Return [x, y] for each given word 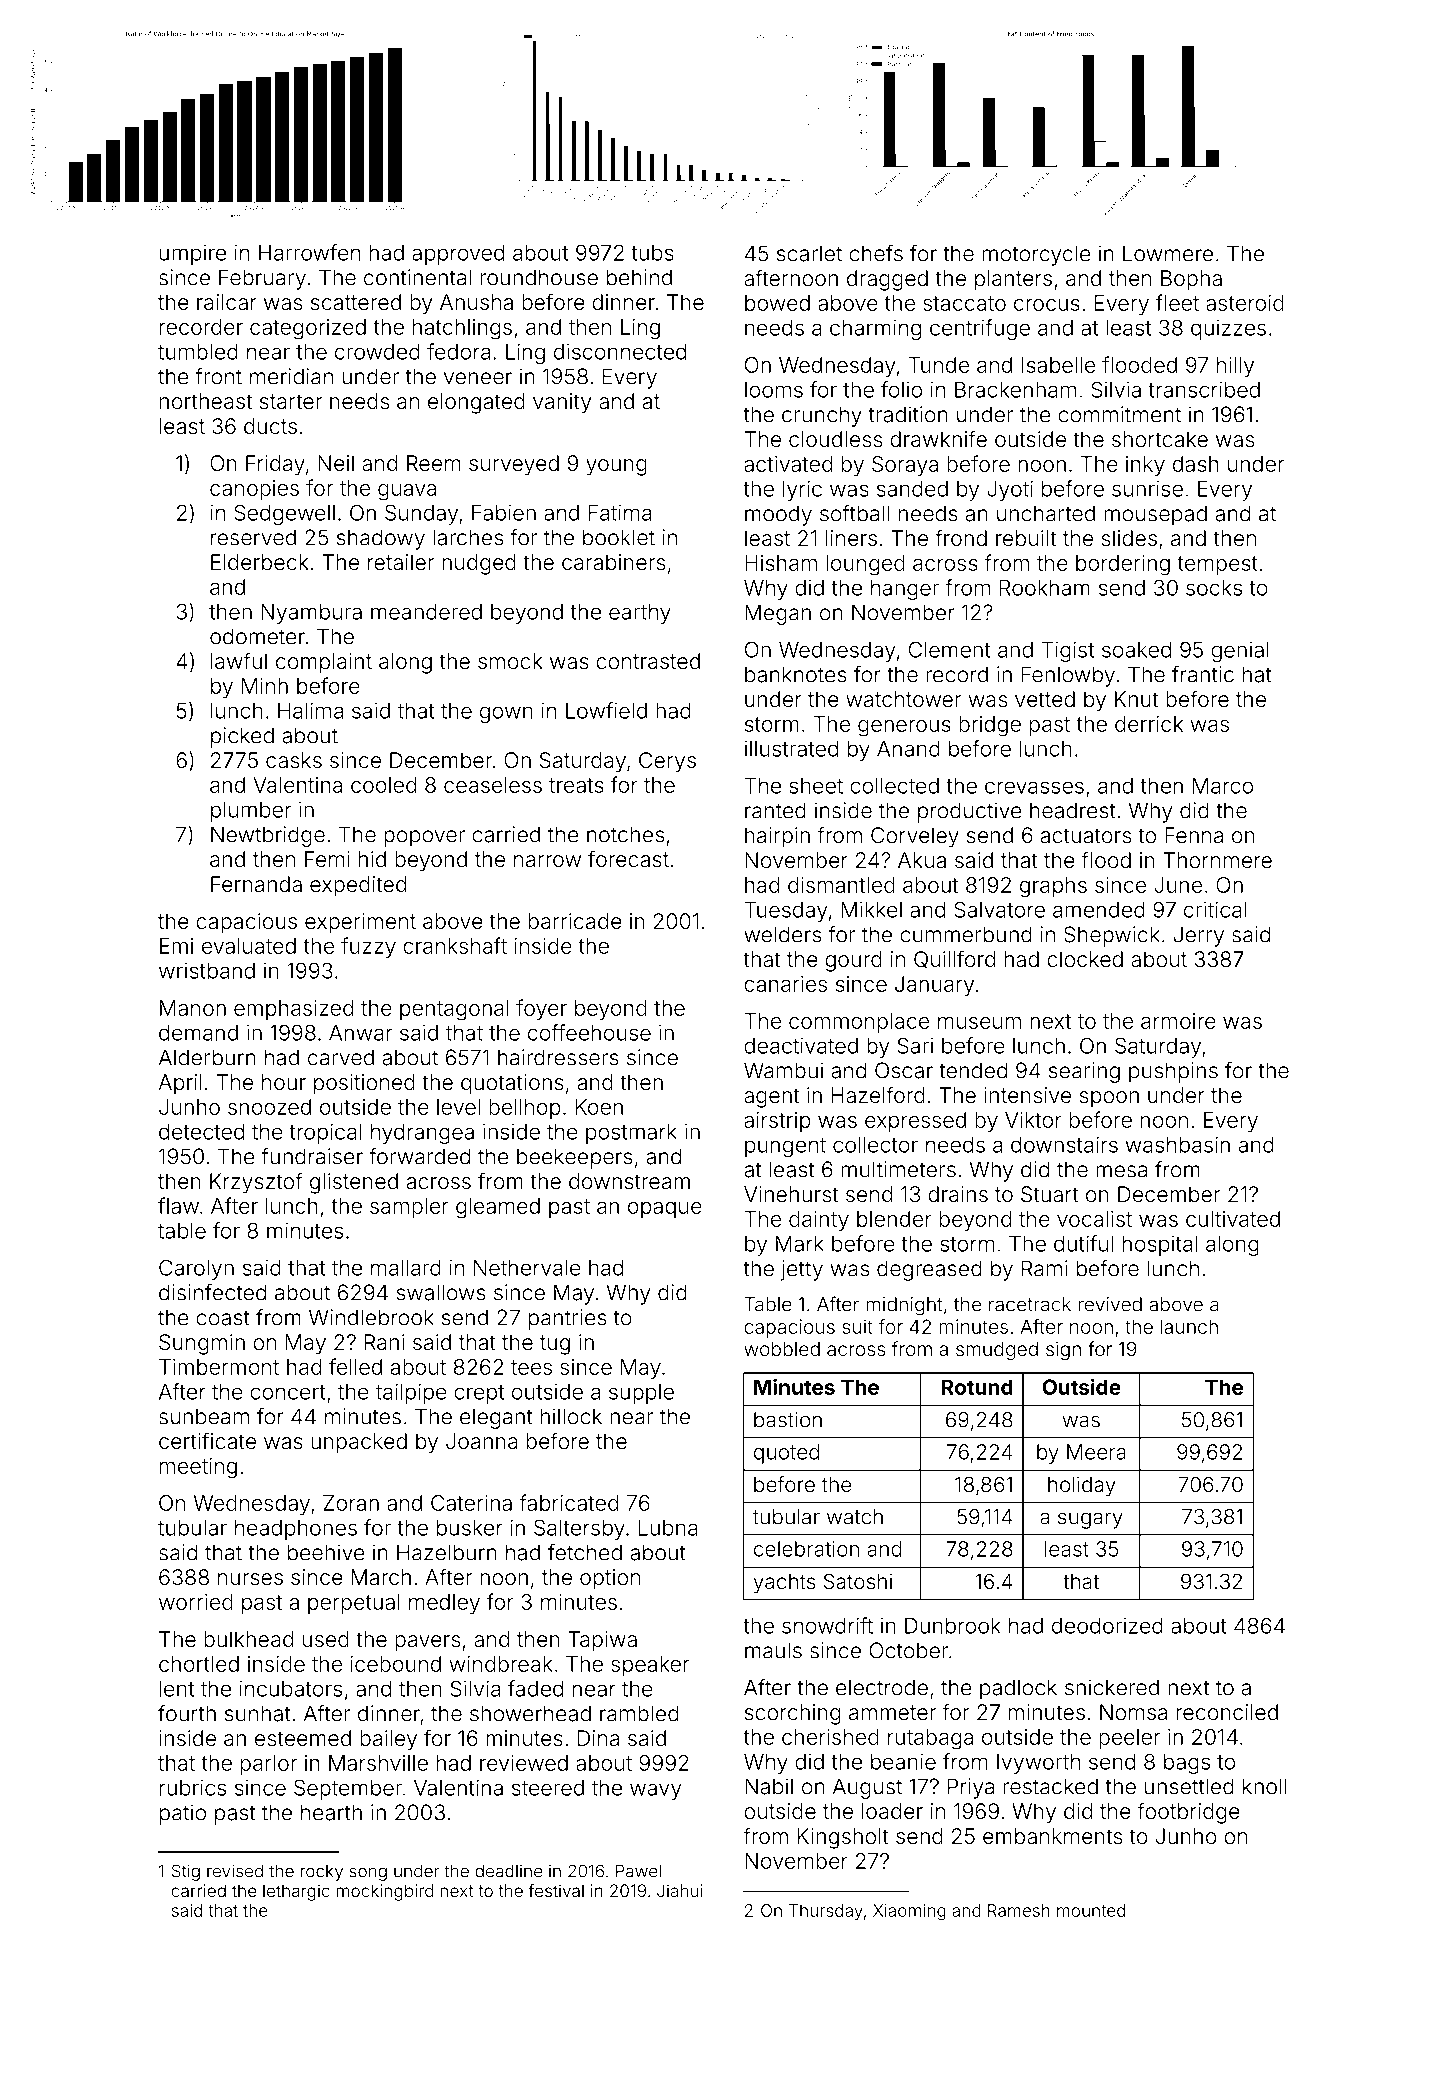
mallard [406, 1268]
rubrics [193, 1787]
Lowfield [606, 710]
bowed [777, 303]
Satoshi [858, 1581]
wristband [207, 970]
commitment [1119, 414]
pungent [785, 1147]
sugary [1090, 1520]
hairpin [777, 837]
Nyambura [311, 614]
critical [1215, 909]
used [326, 1639]
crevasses [1034, 787]
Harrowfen [309, 252]
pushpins [1173, 1072]
